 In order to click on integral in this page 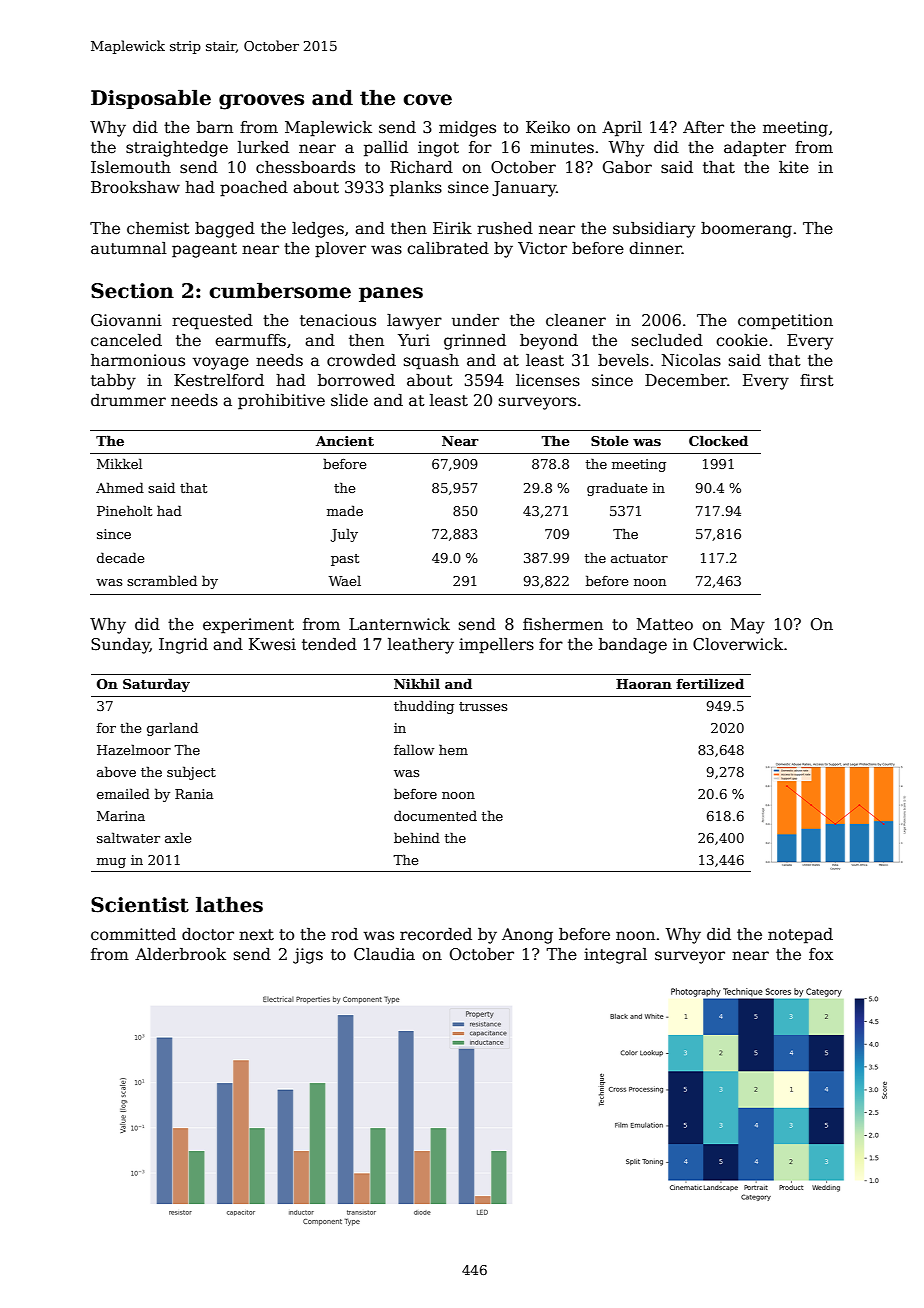, I will do `click(615, 956)`.
